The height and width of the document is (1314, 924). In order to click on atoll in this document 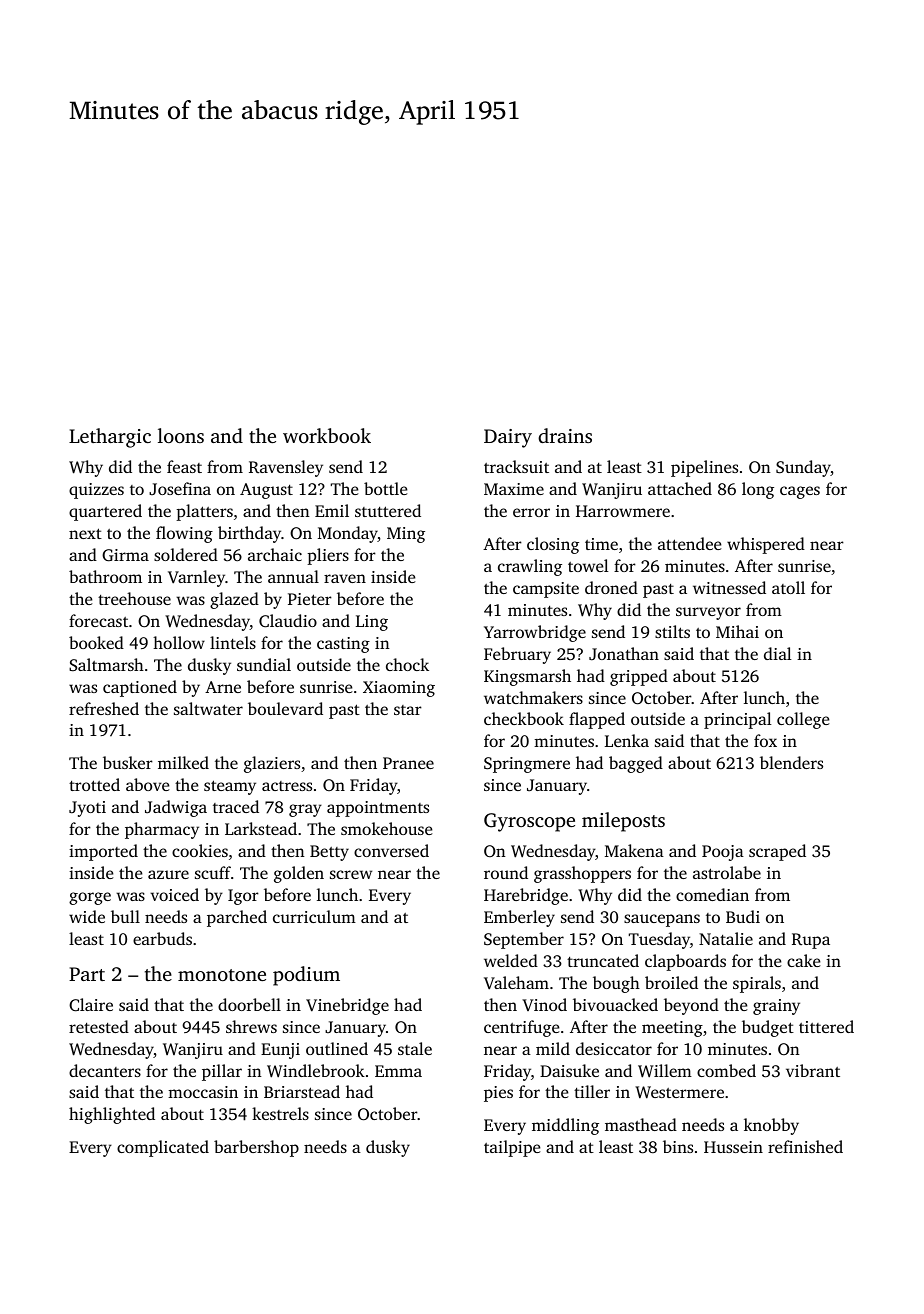, I will do `click(788, 587)`.
